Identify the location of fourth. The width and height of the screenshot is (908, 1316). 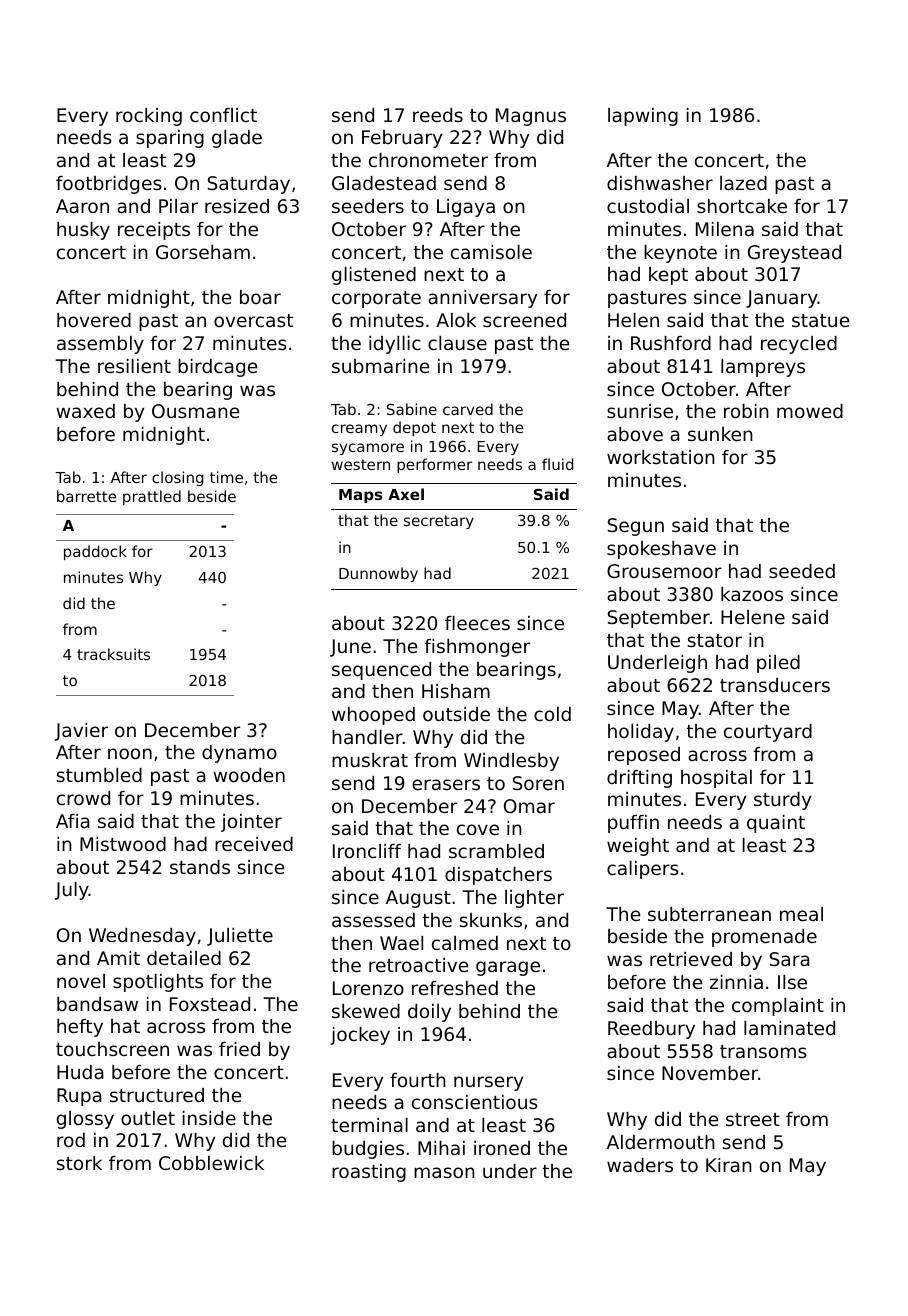
(418, 1080).
